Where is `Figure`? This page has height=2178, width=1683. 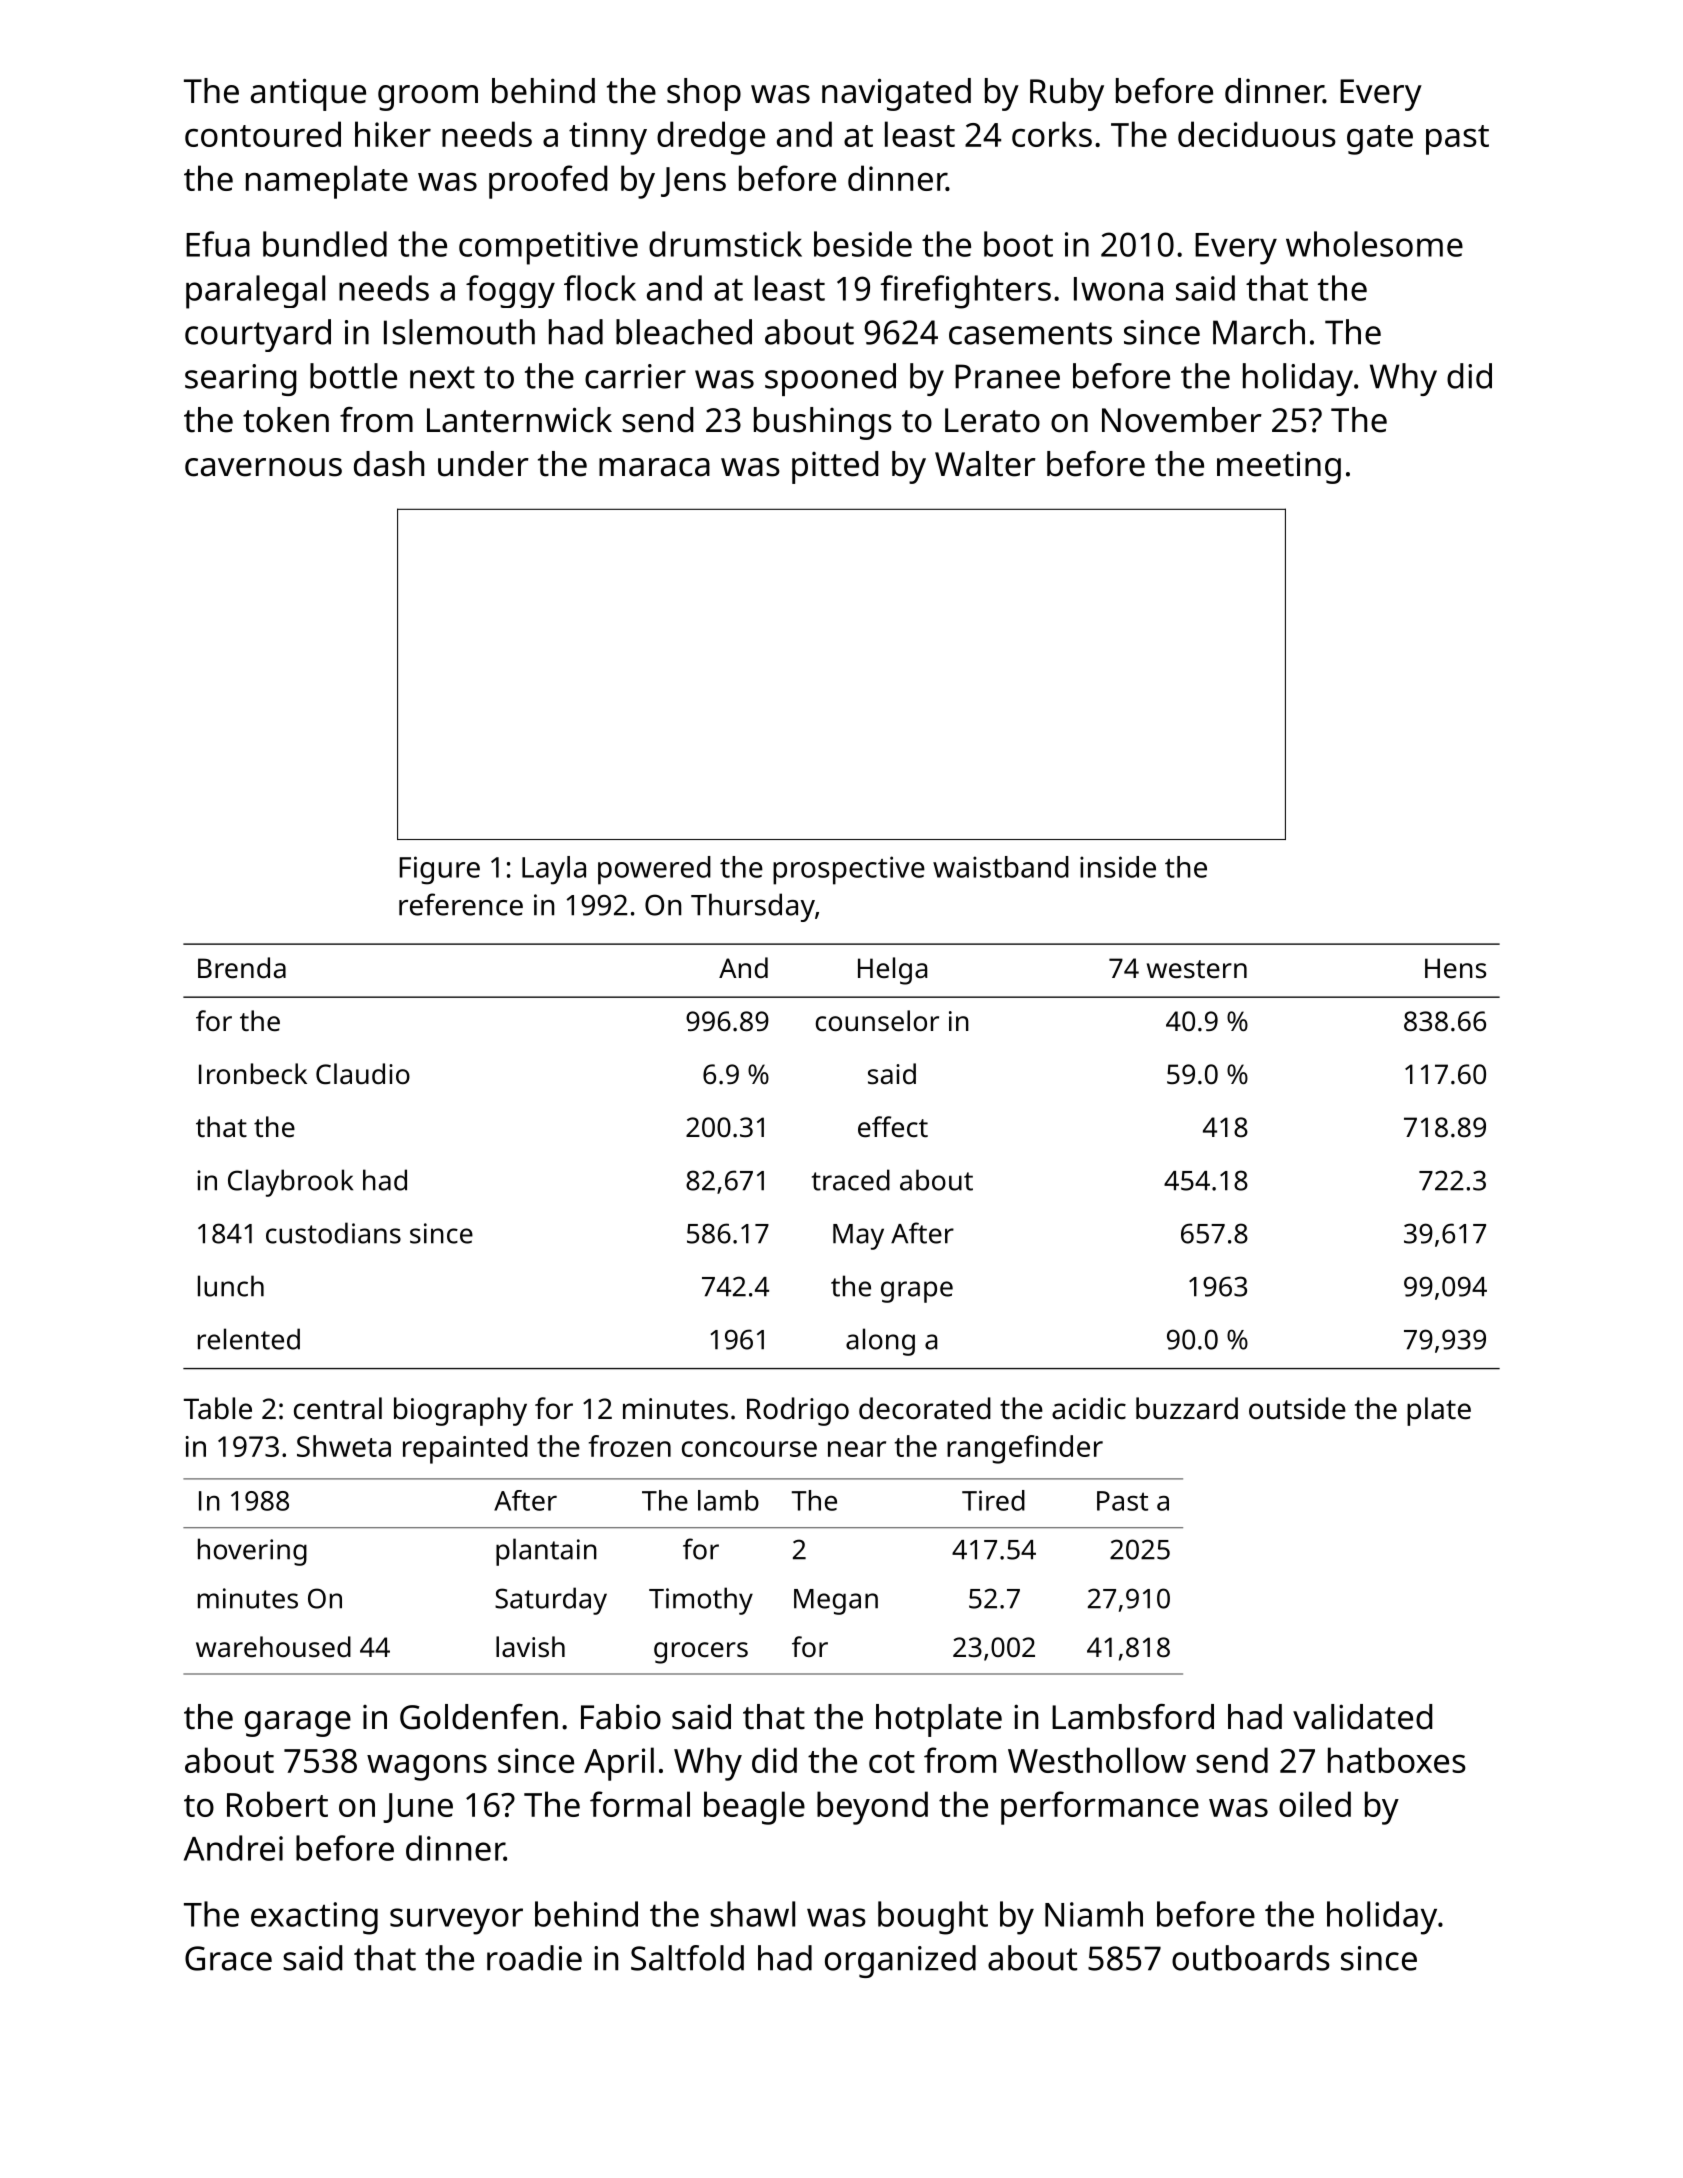 Figure is located at coordinates (439, 870).
